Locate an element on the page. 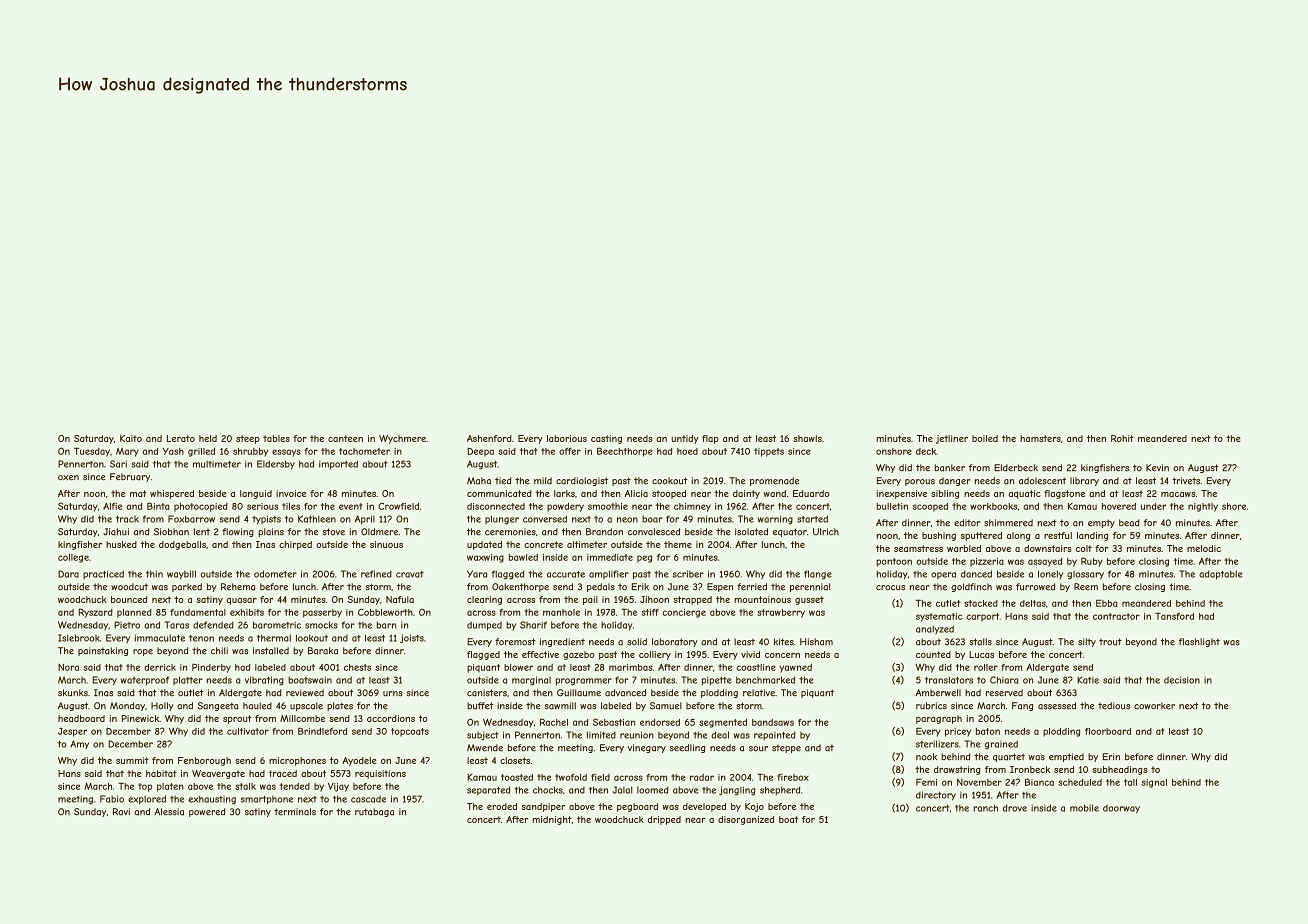 This page has height=924, width=1308. smoothie is located at coordinates (608, 506).
